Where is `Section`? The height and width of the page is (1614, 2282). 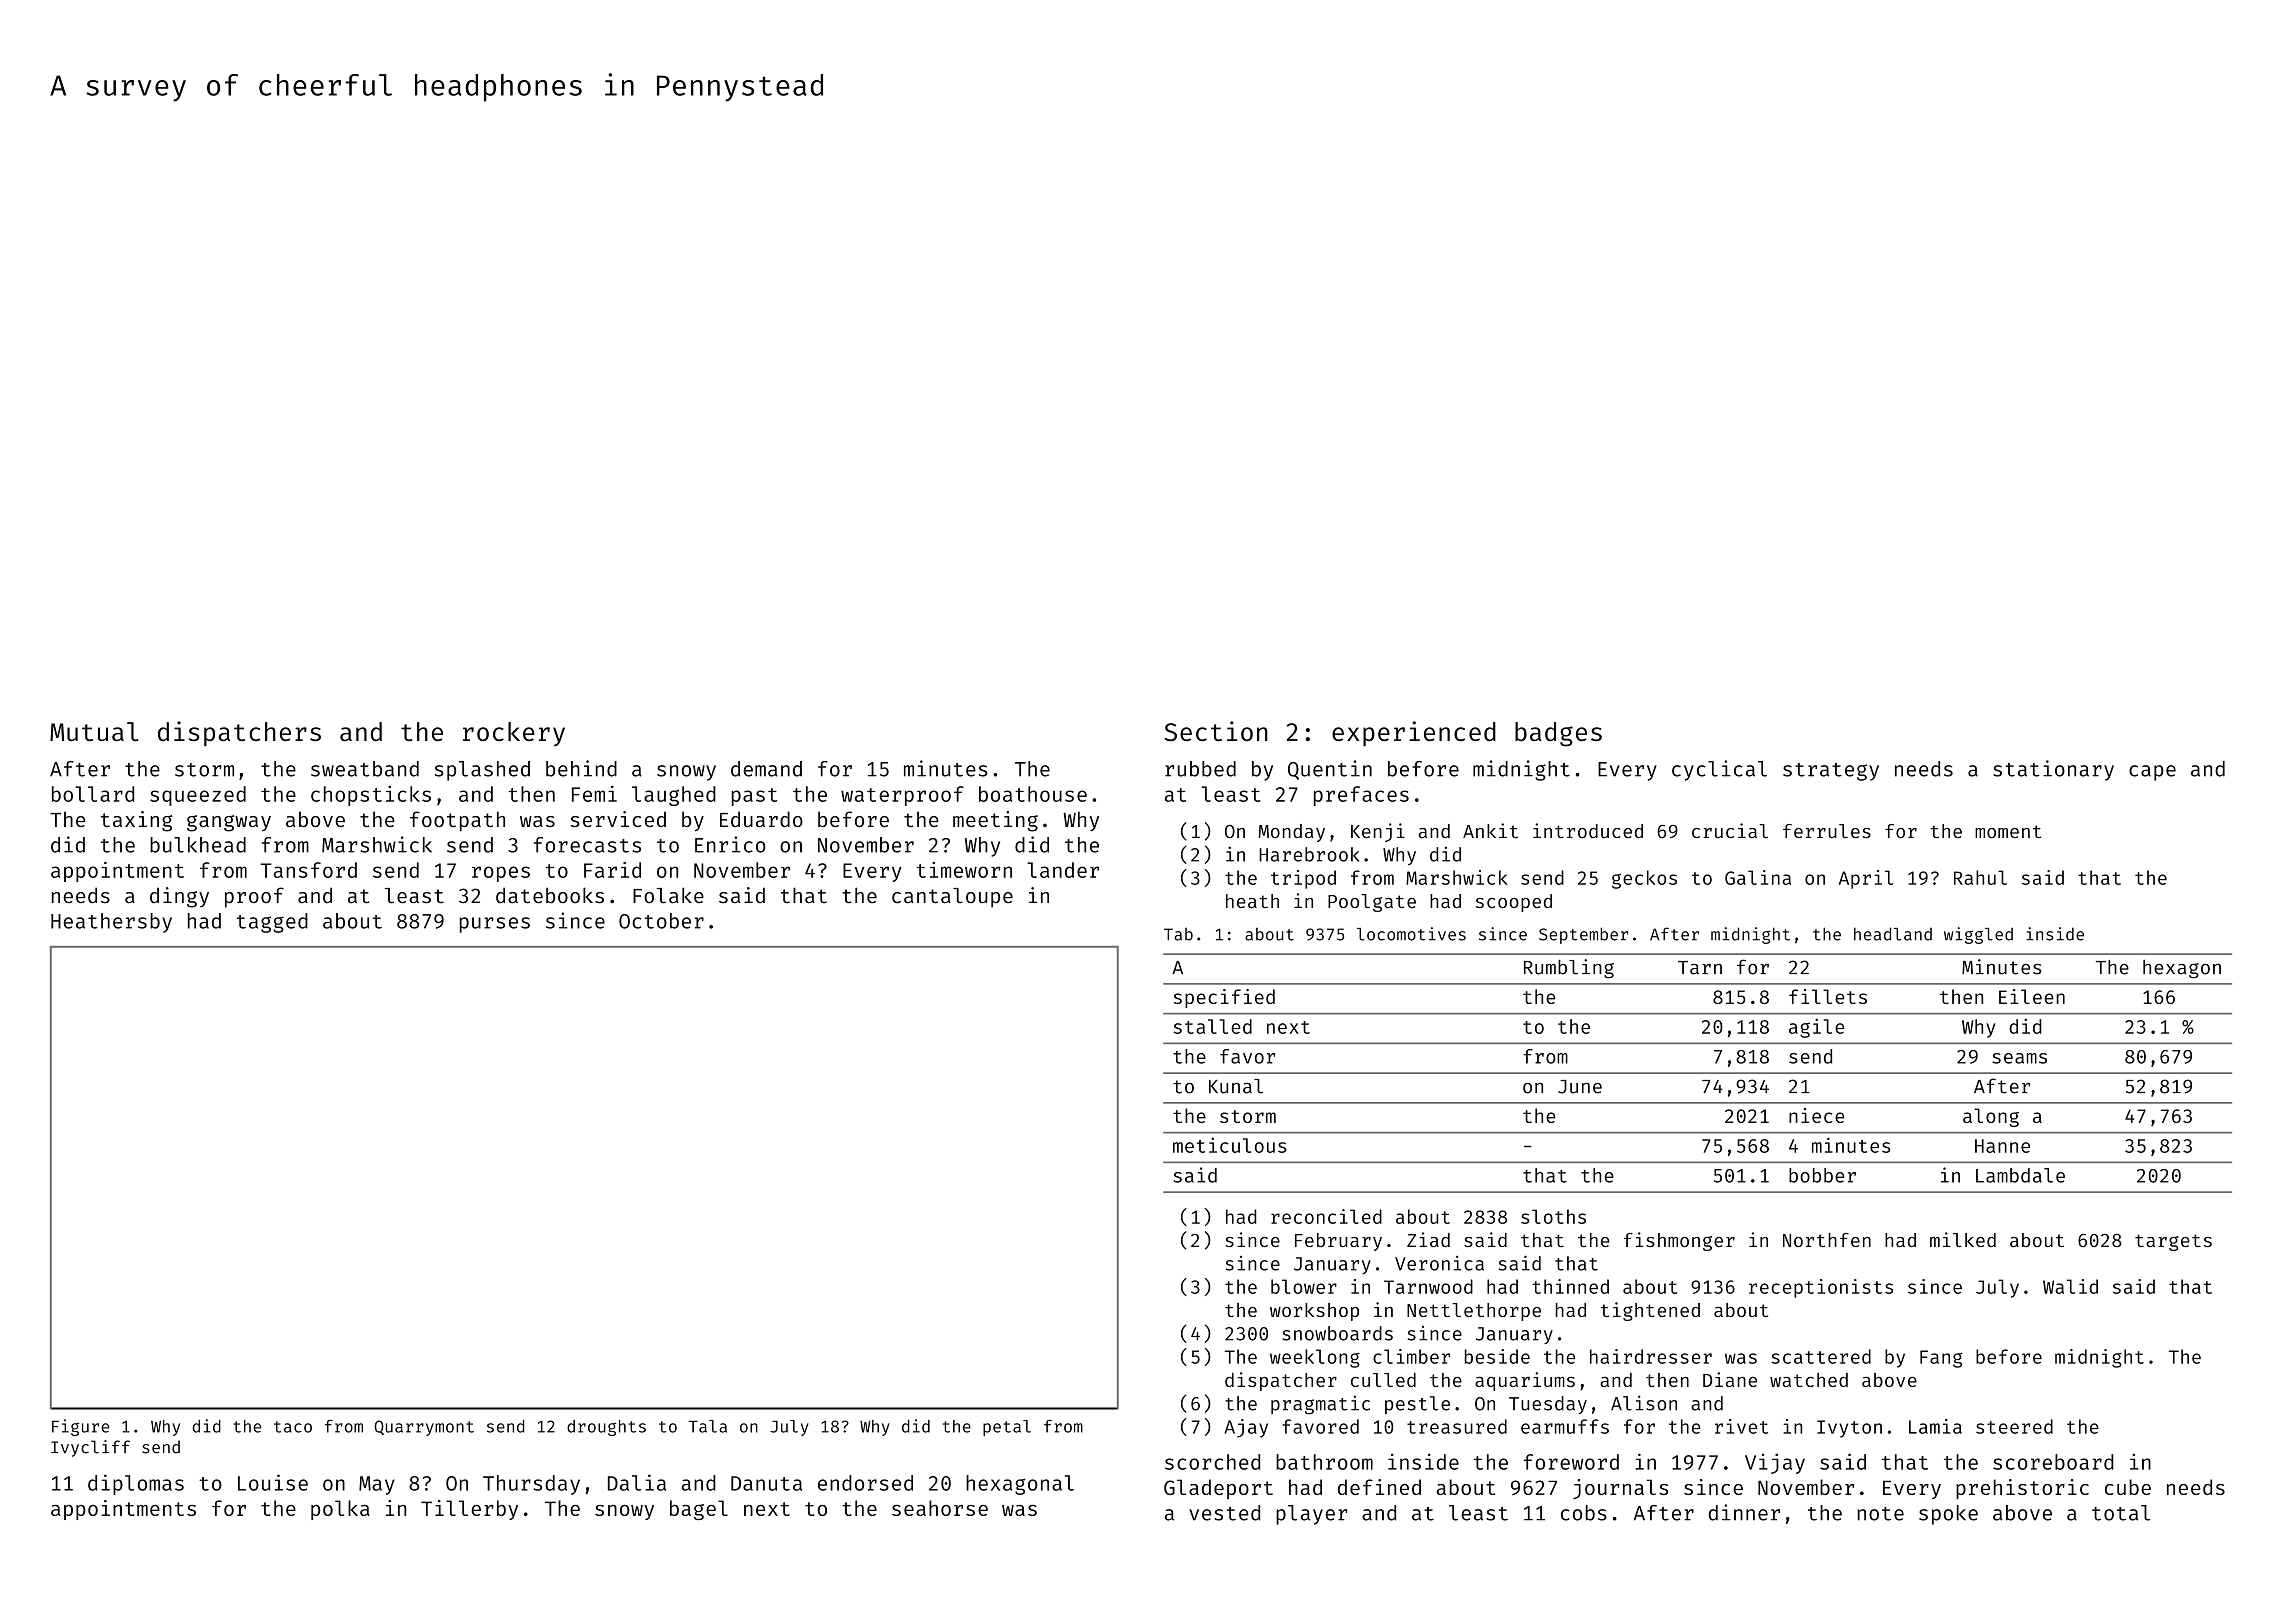 Section is located at coordinates (1216, 731).
